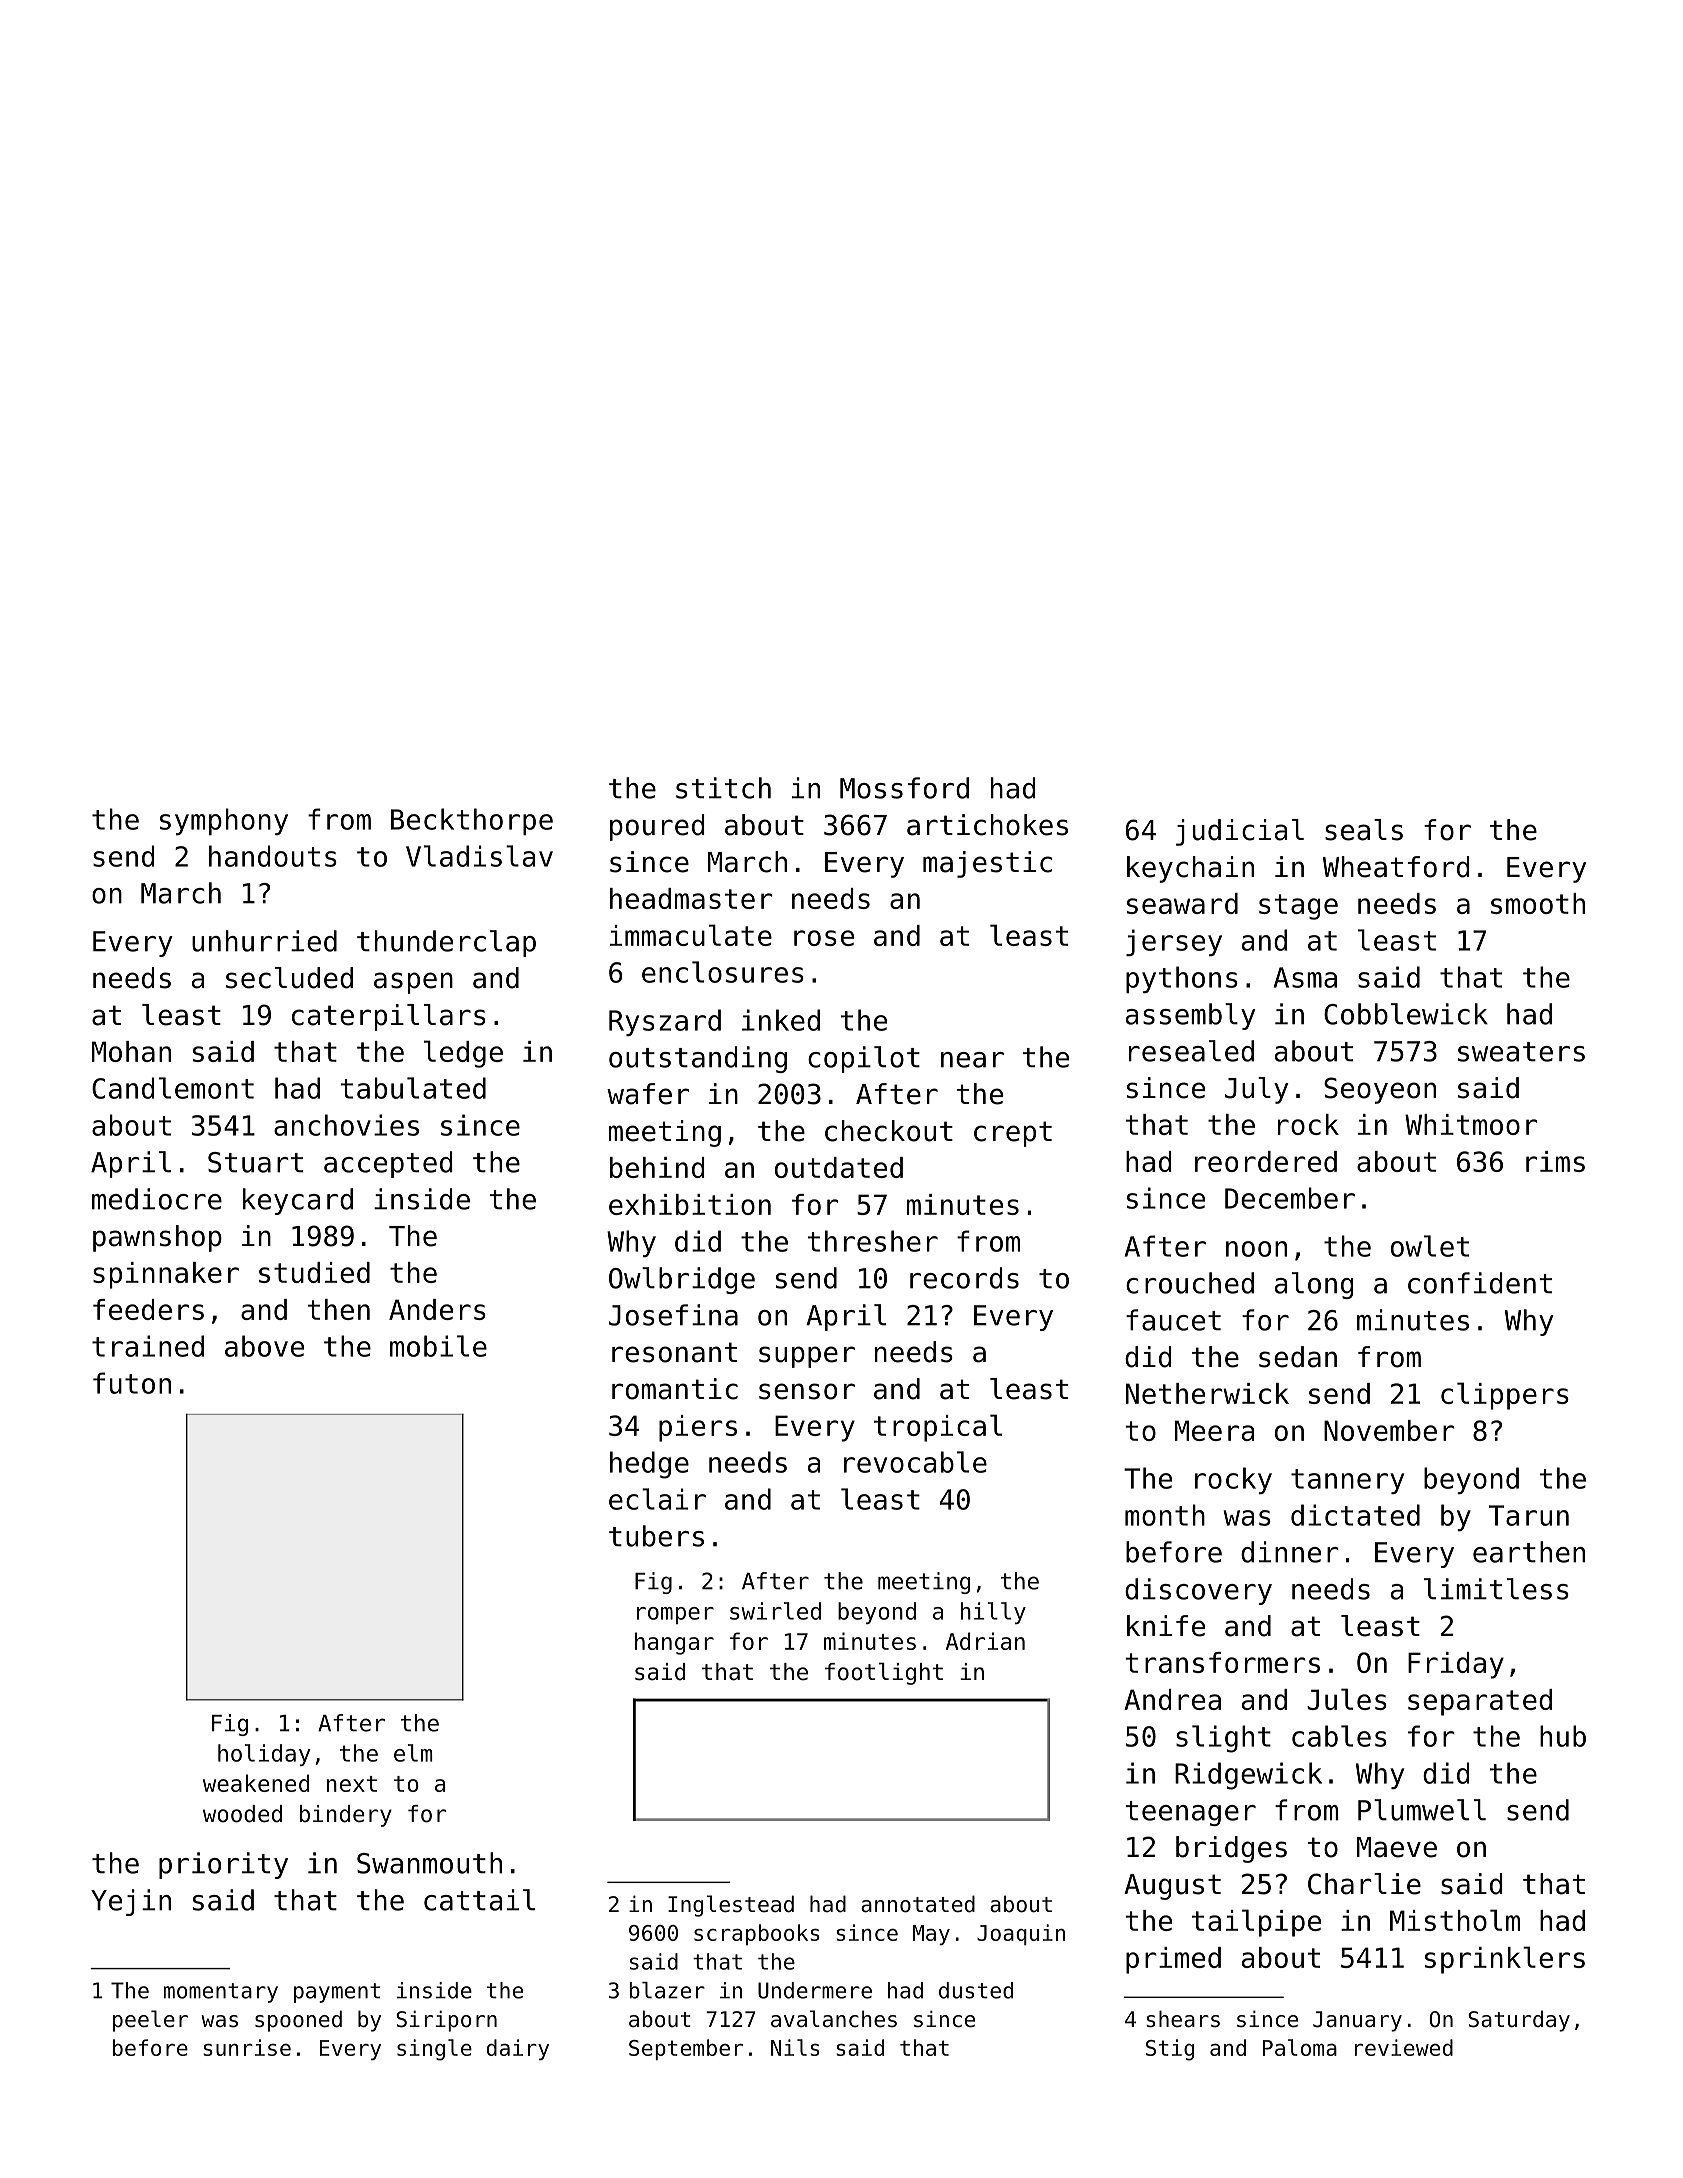 This screenshot has width=1683, height=2178. I want to click on reviewed, so click(1404, 2047).
